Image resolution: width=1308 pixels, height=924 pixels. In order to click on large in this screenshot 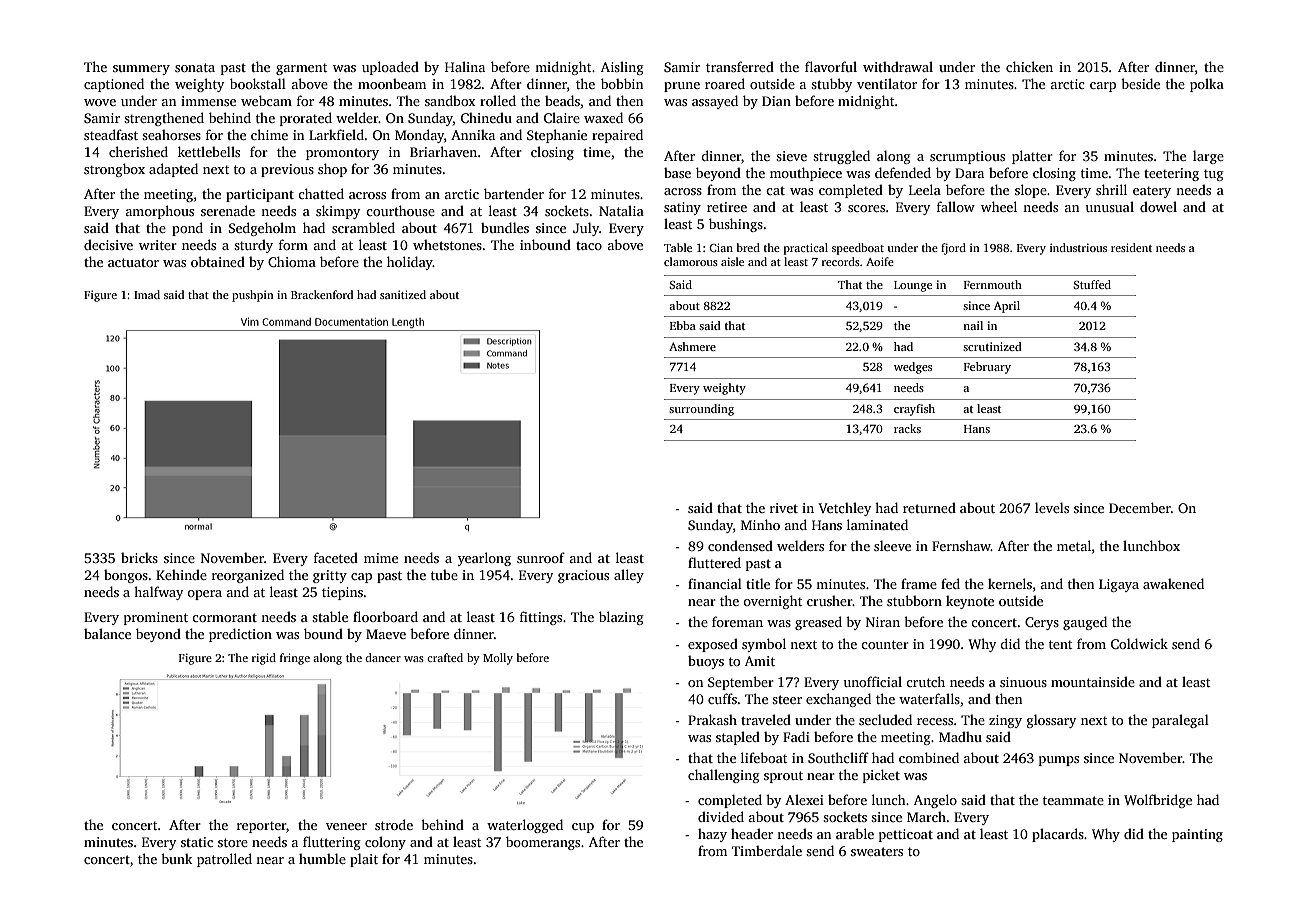, I will do `click(1208, 157)`.
